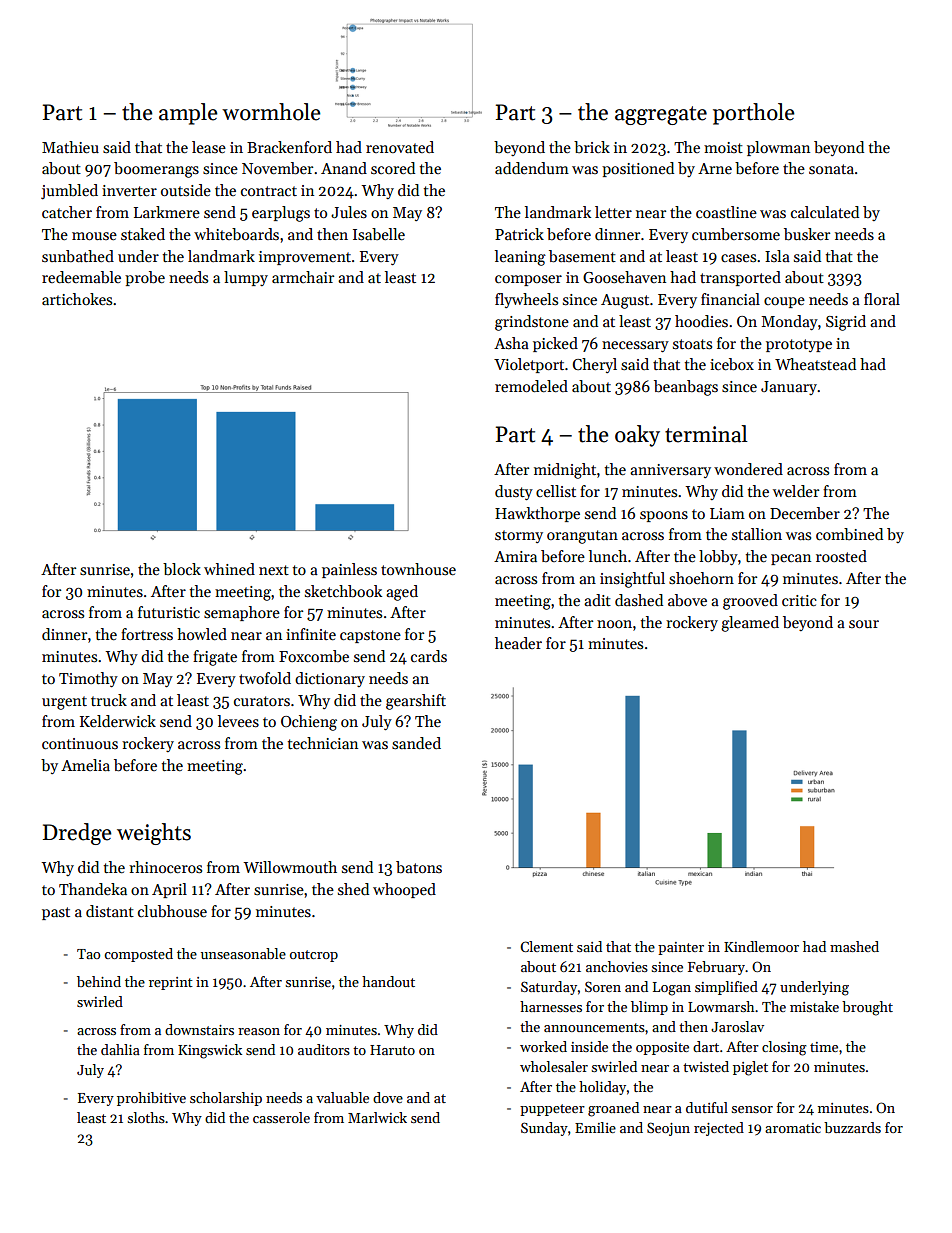 The image size is (952, 1233). What do you see at coordinates (750, 624) in the page?
I see `gleamed` at bounding box center [750, 624].
